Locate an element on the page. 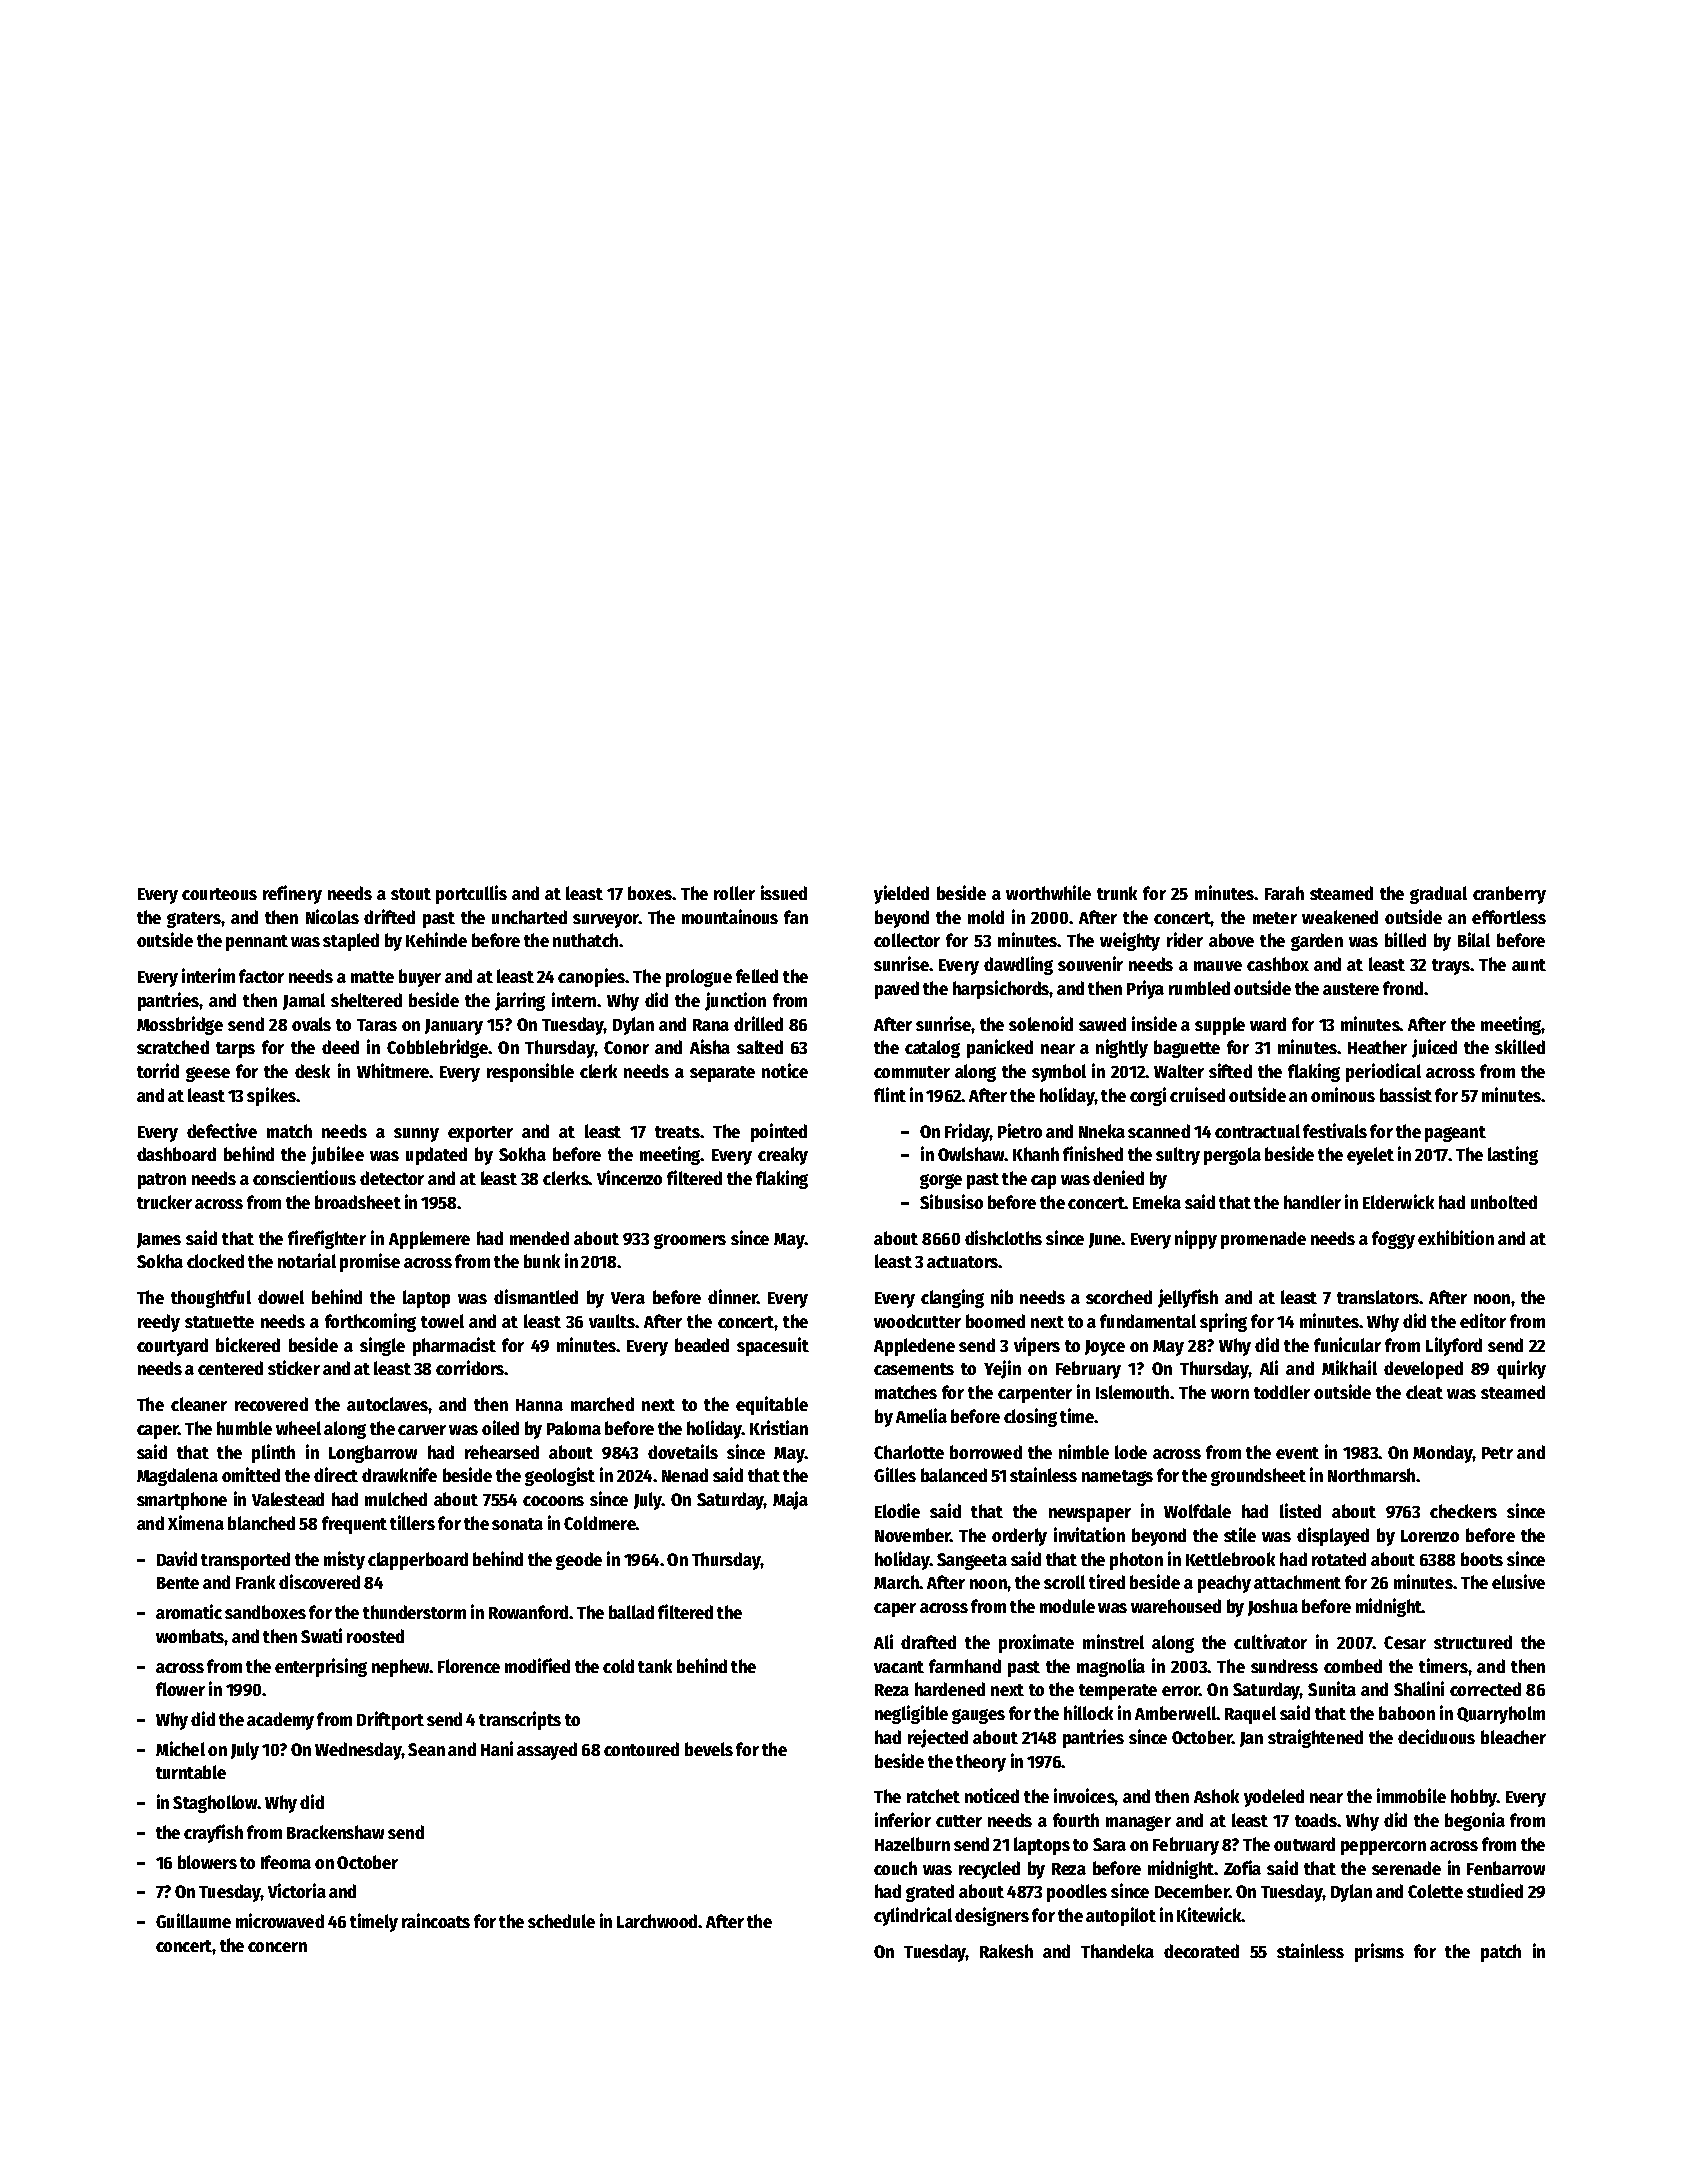  separate is located at coordinates (722, 1074).
